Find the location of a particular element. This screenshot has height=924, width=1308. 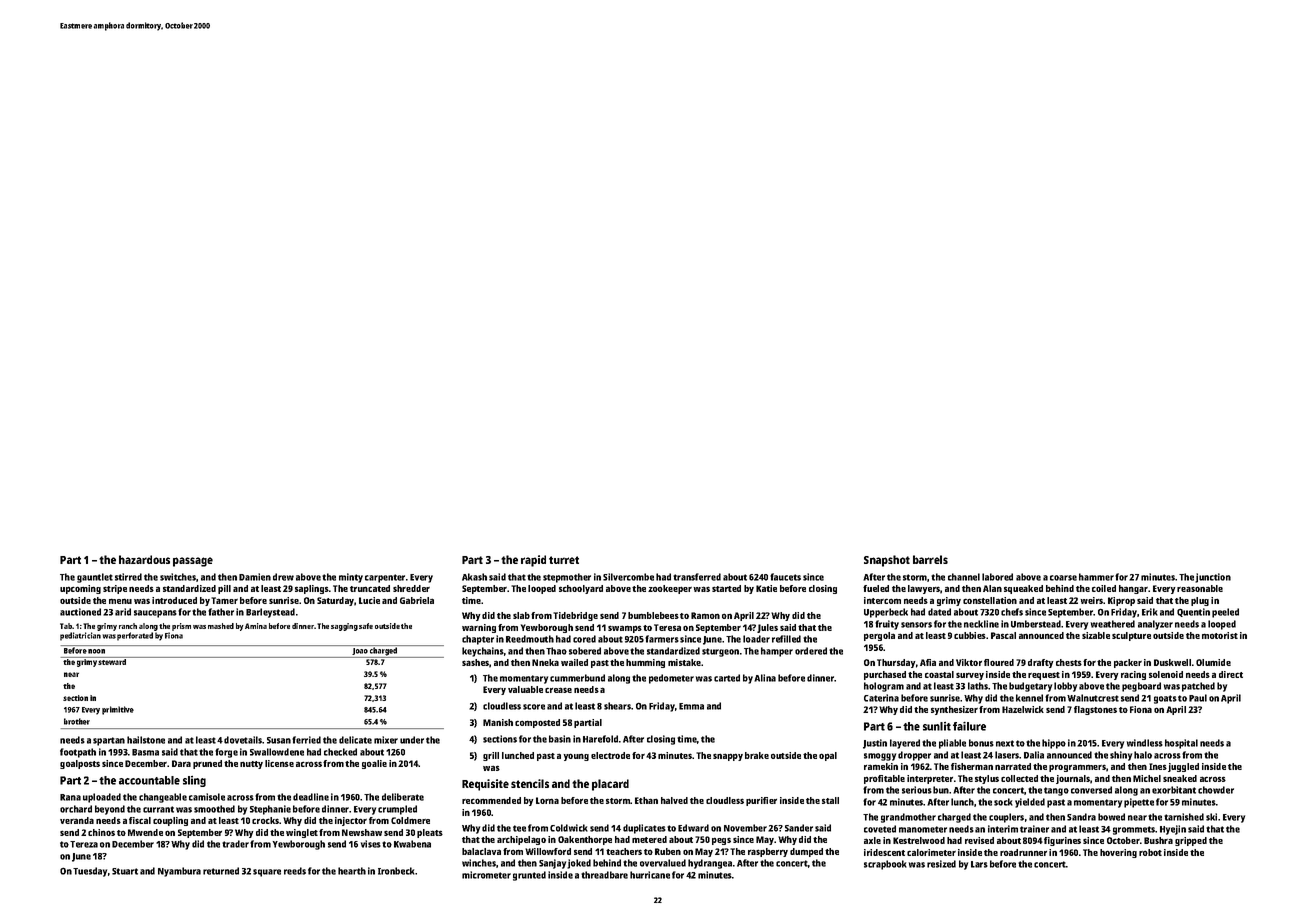

turret is located at coordinates (564, 560).
